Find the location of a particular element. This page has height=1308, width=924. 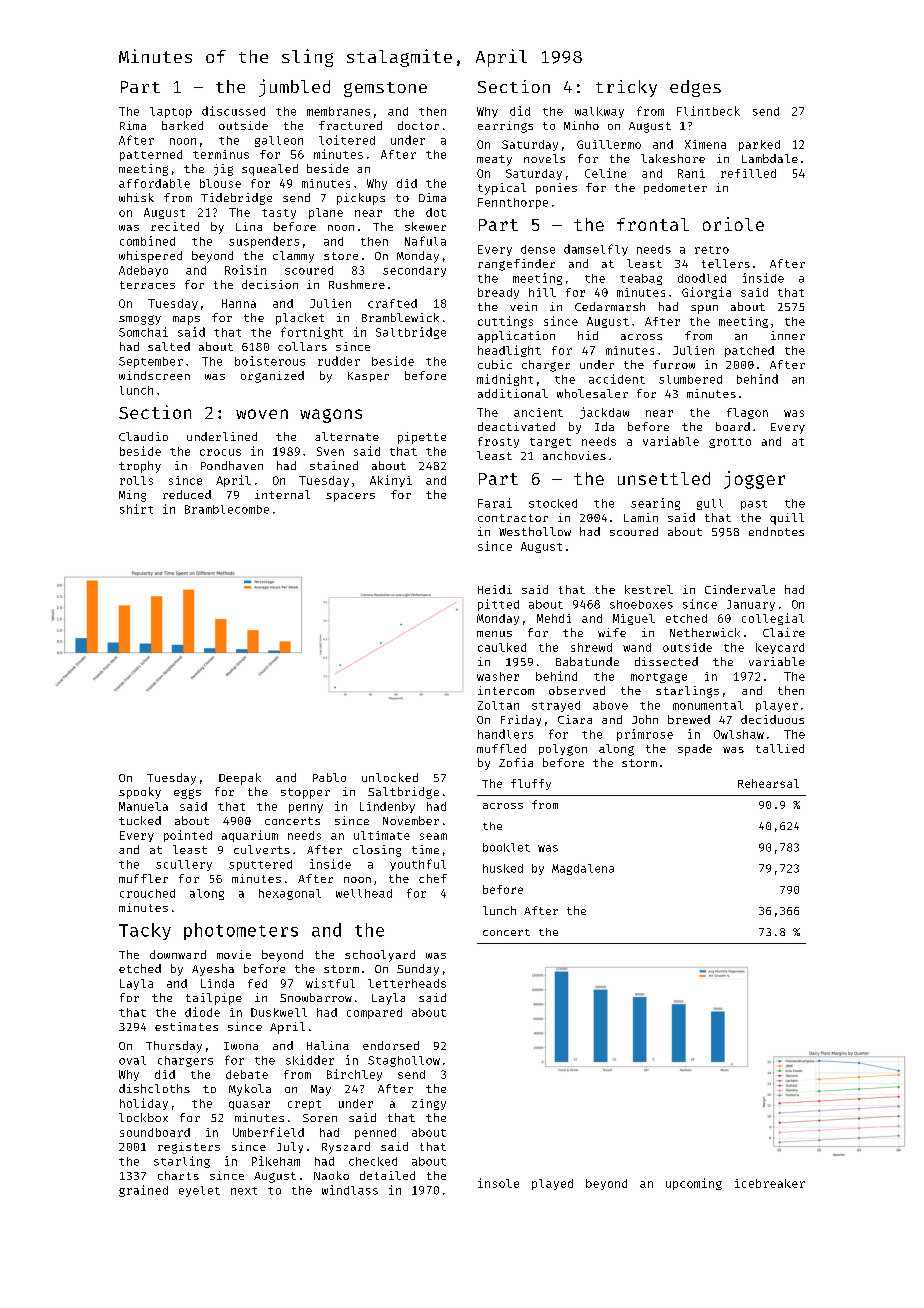

laptop is located at coordinates (171, 112).
